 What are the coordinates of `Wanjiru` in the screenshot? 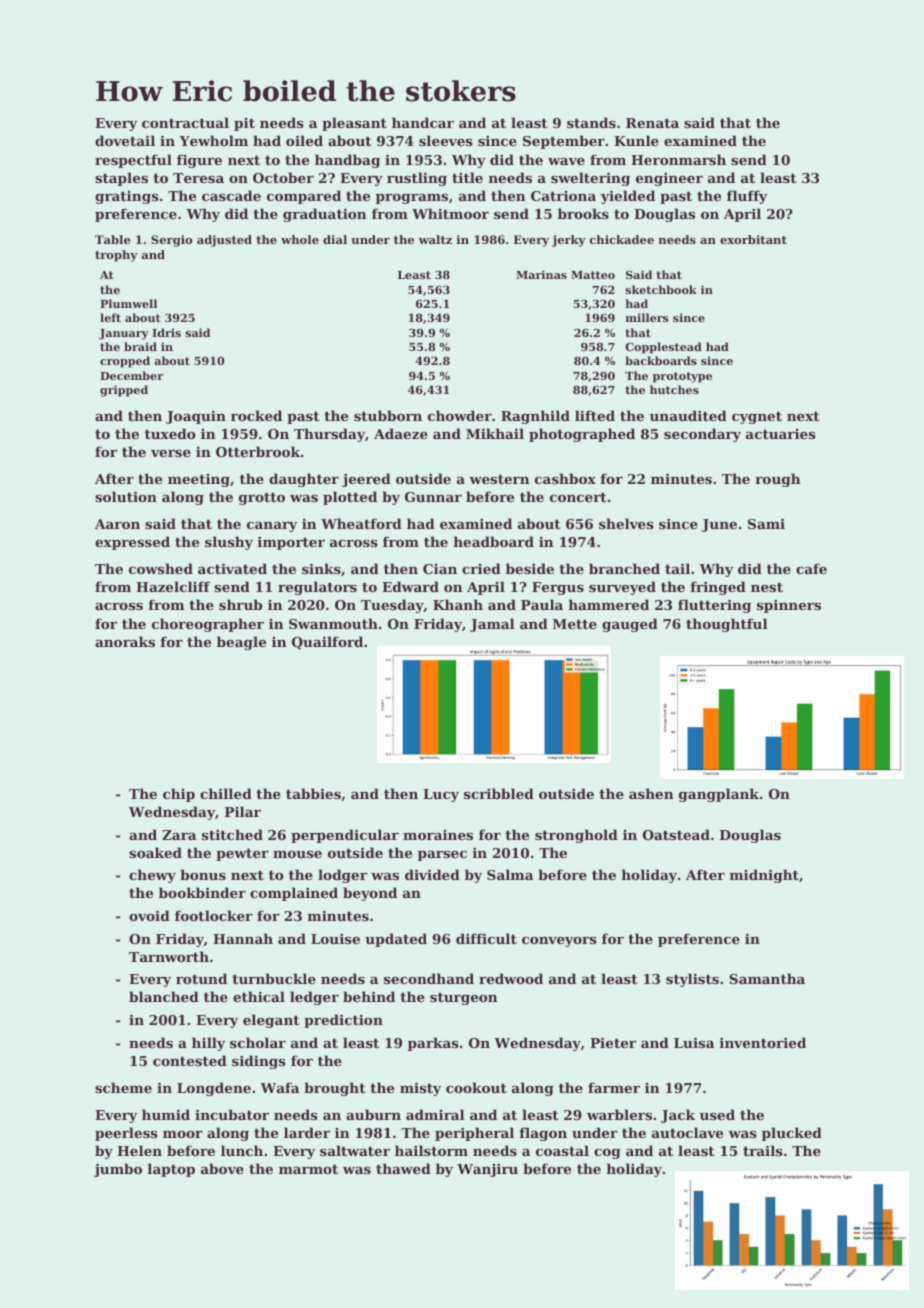 It's located at (487, 1170).
